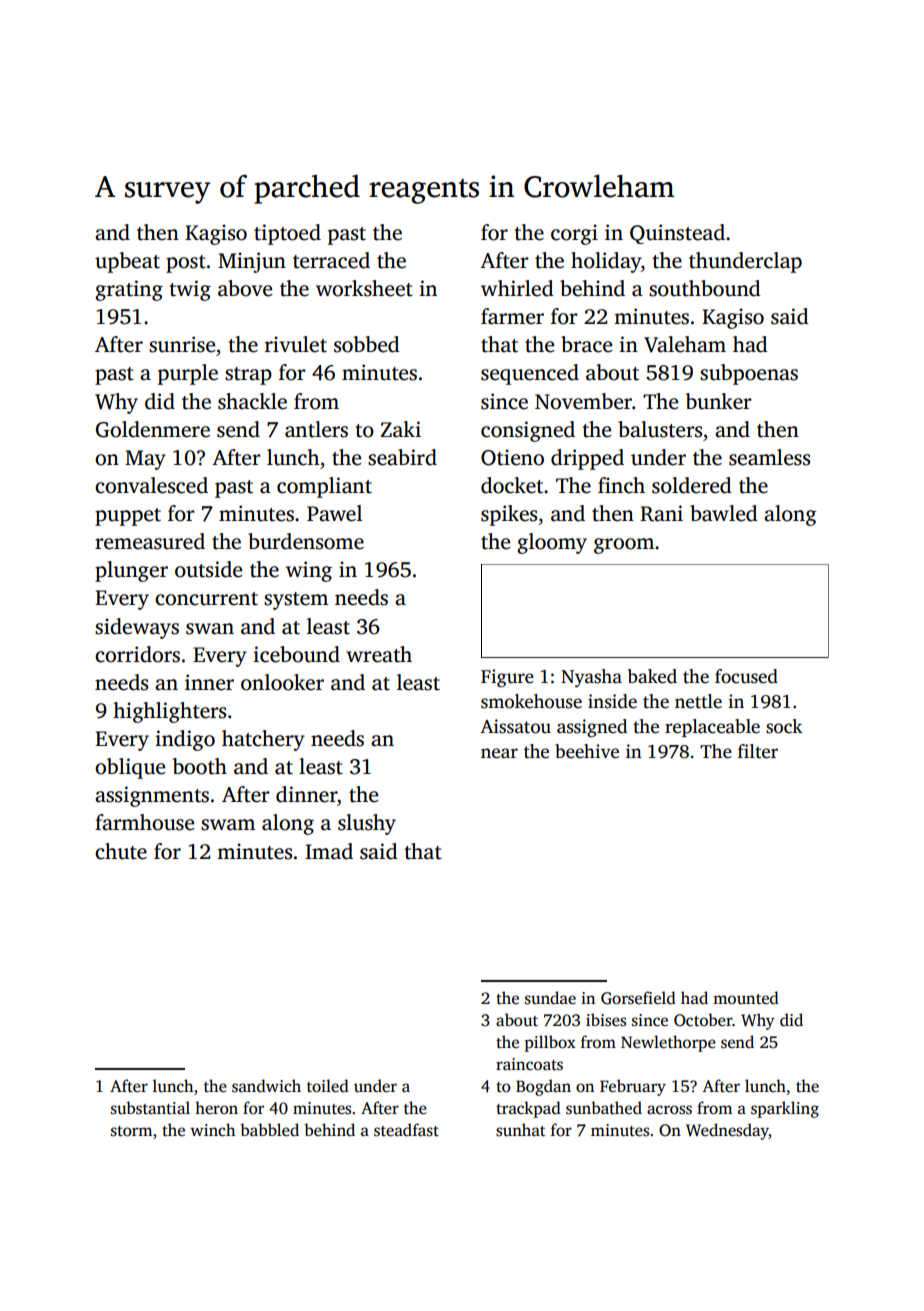 The image size is (924, 1311). Describe the element at coordinates (150, 1108) in the screenshot. I see `substantial` at that location.
